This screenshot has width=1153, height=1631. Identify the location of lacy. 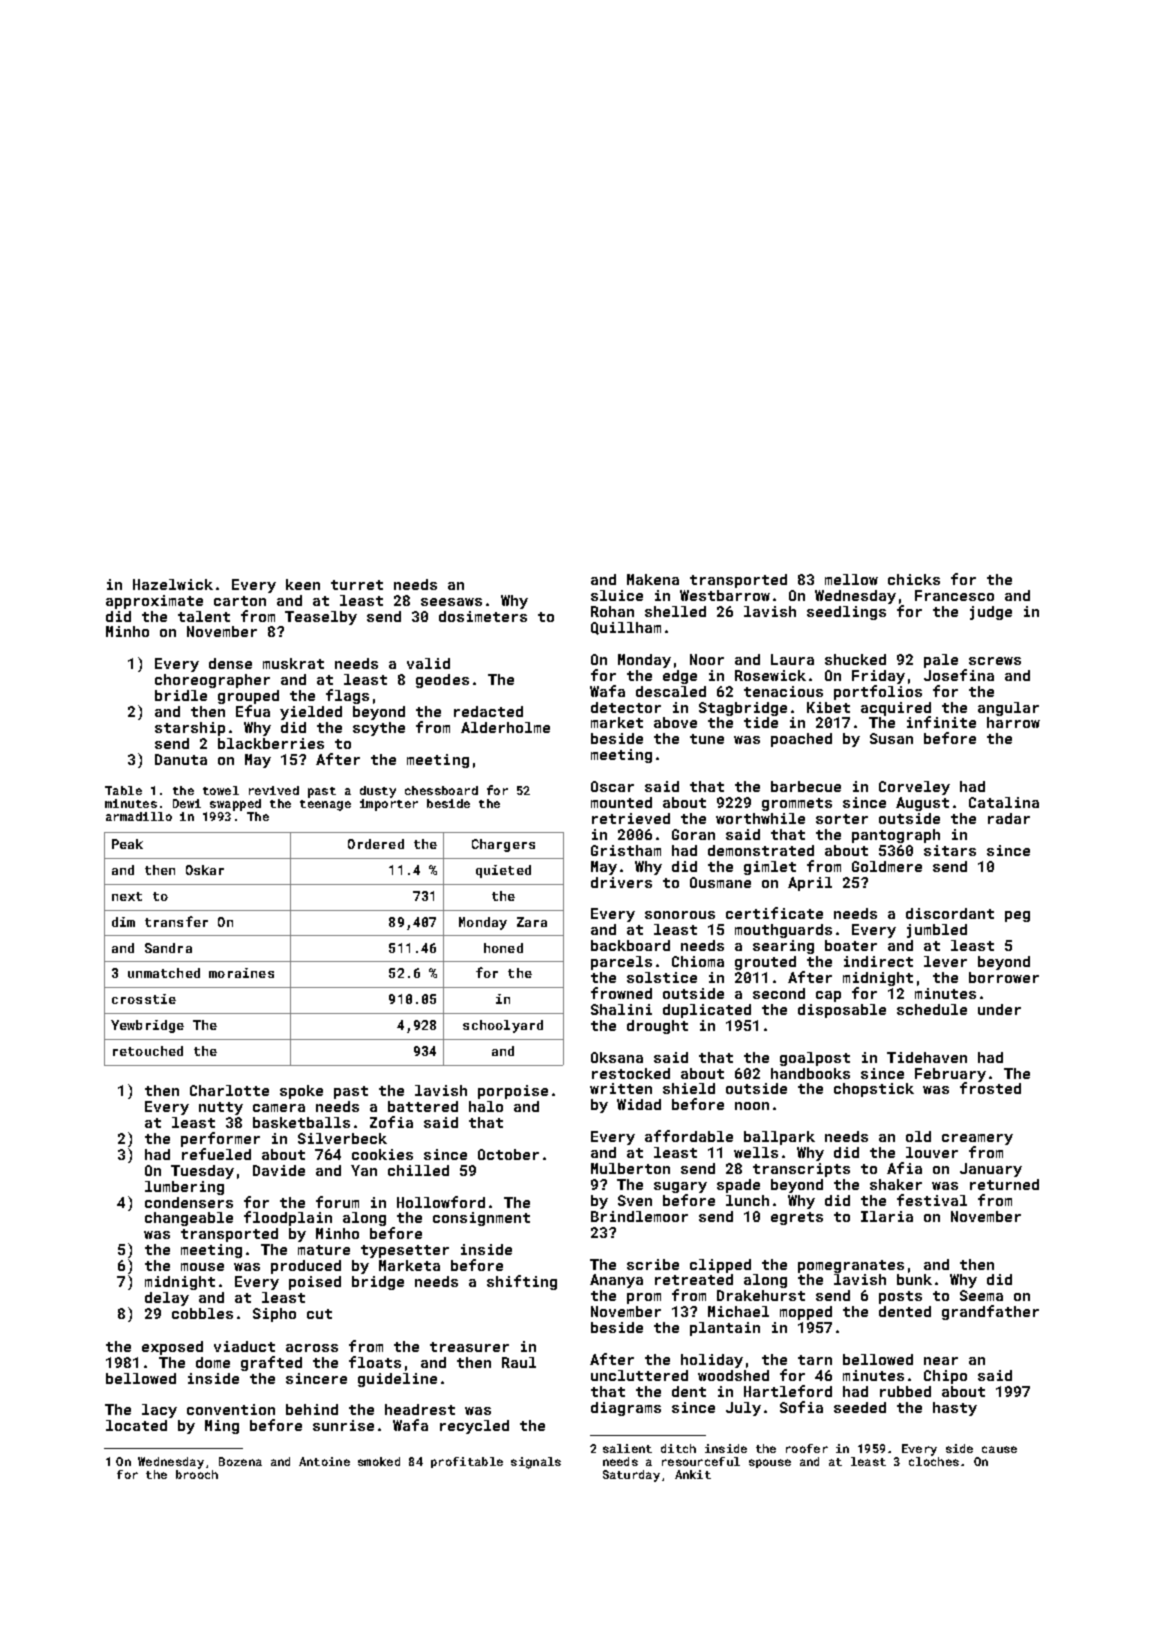
(159, 1411).
